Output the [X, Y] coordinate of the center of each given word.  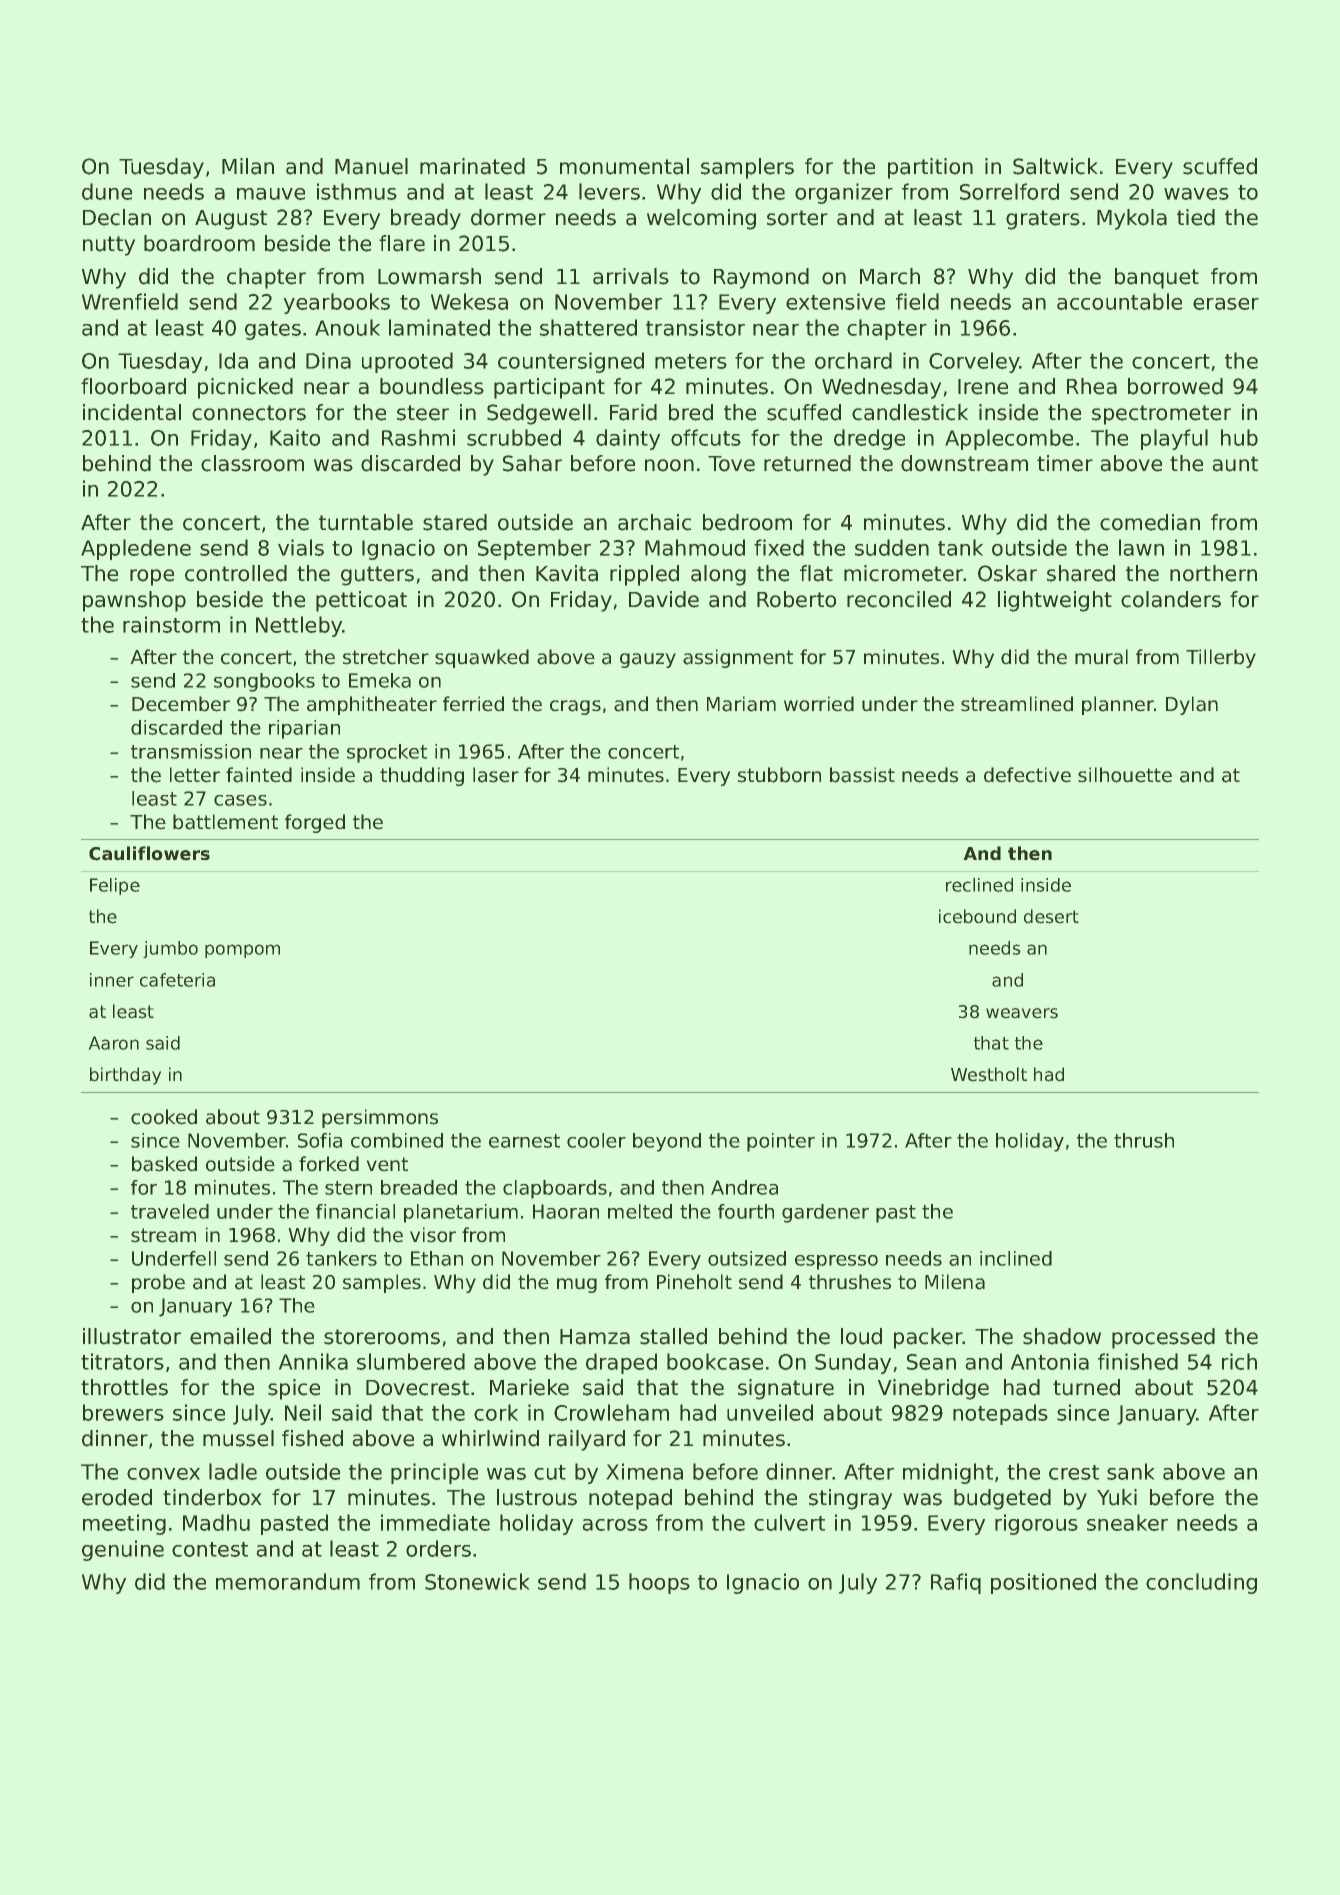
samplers [747, 168]
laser [496, 775]
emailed [230, 1336]
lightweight [1055, 601]
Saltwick [1055, 166]
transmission [191, 751]
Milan [248, 166]
